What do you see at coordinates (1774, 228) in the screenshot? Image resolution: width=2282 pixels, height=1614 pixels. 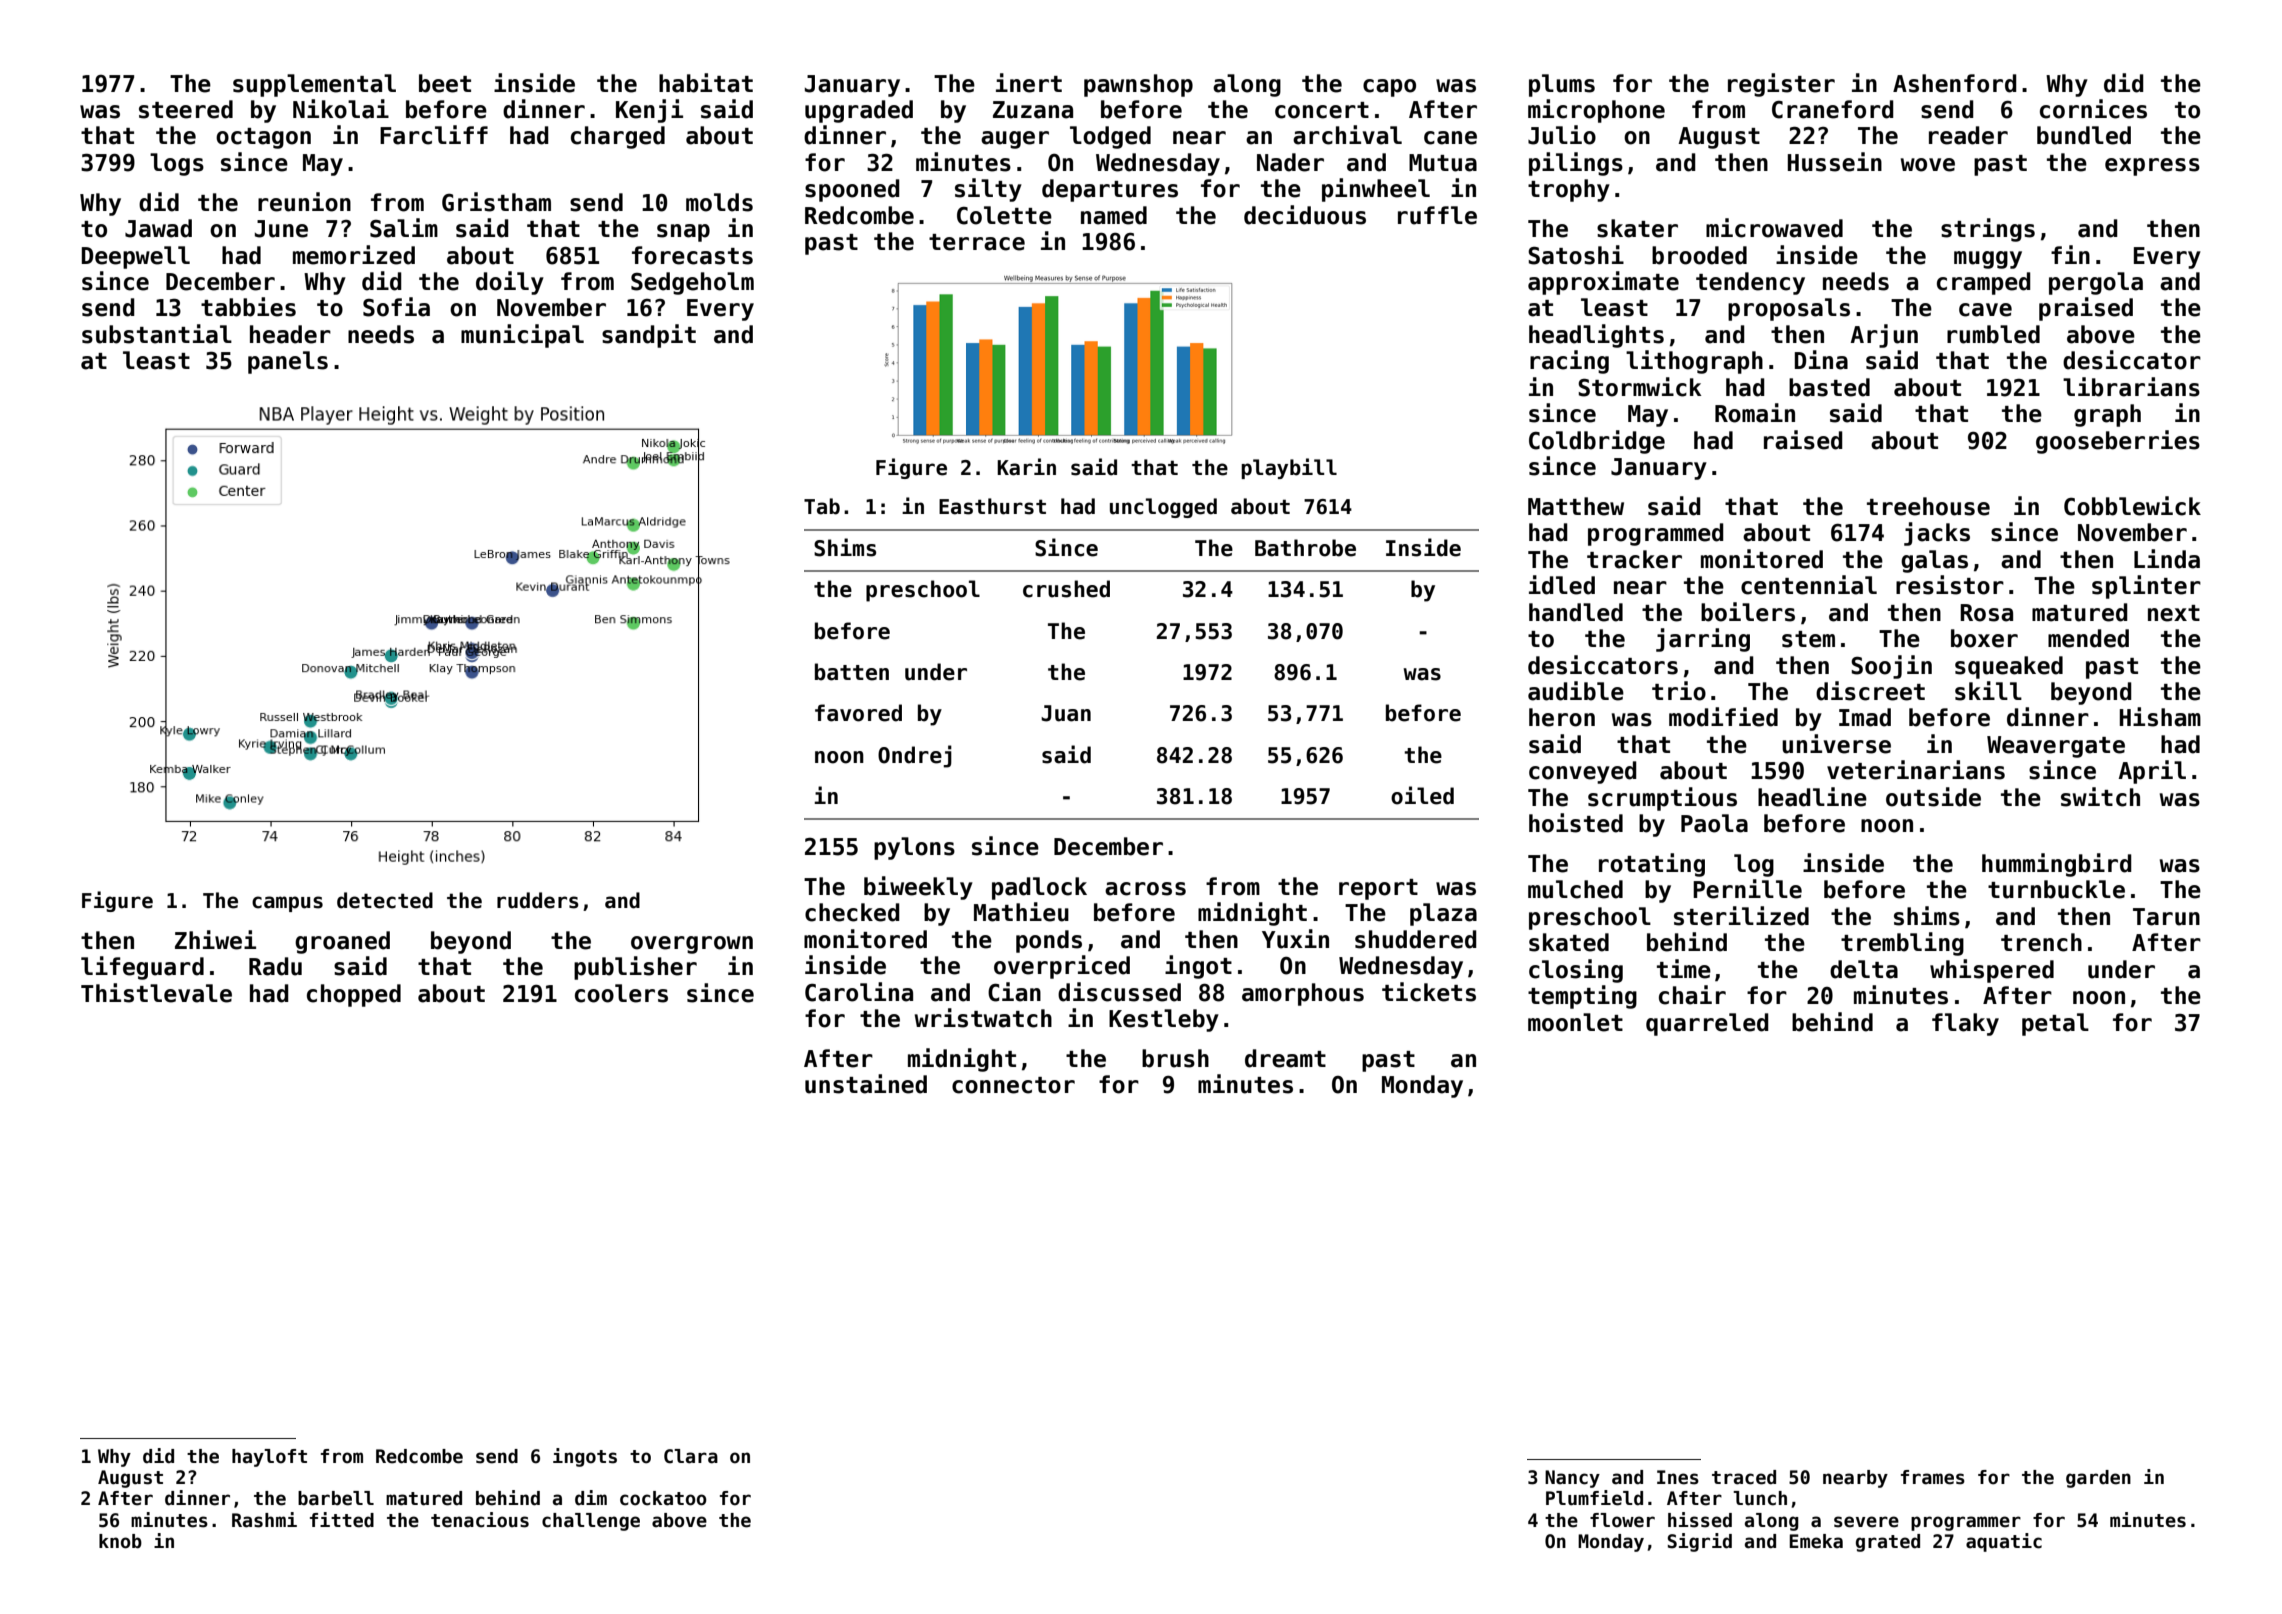 I see `microwaved` at bounding box center [1774, 228].
